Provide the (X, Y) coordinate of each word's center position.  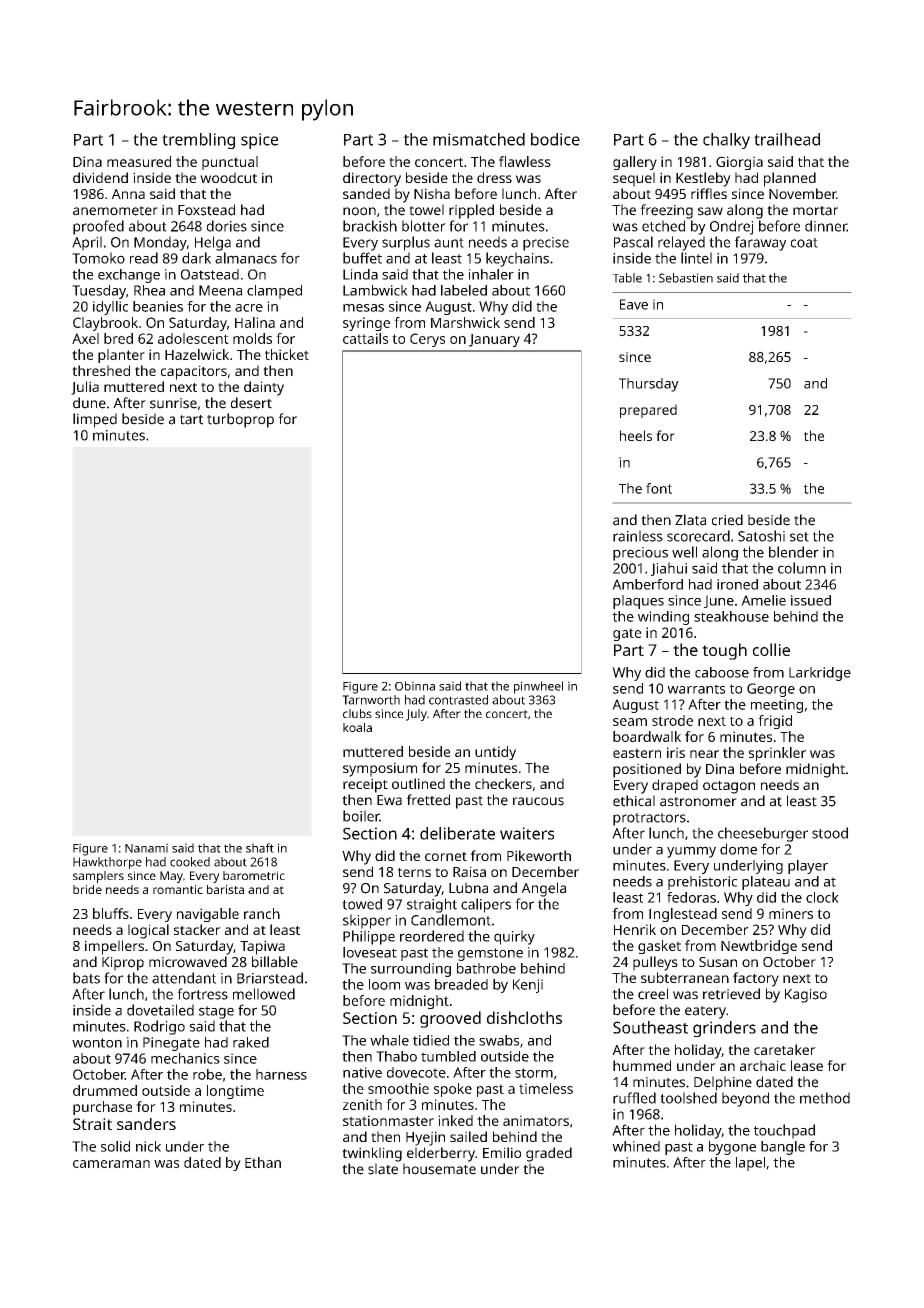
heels (636, 435)
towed (362, 904)
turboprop (240, 420)
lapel (750, 1164)
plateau (766, 883)
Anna (128, 194)
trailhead (787, 139)
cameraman (111, 1164)
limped (95, 420)
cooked (190, 862)
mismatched (479, 139)
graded (549, 1154)
